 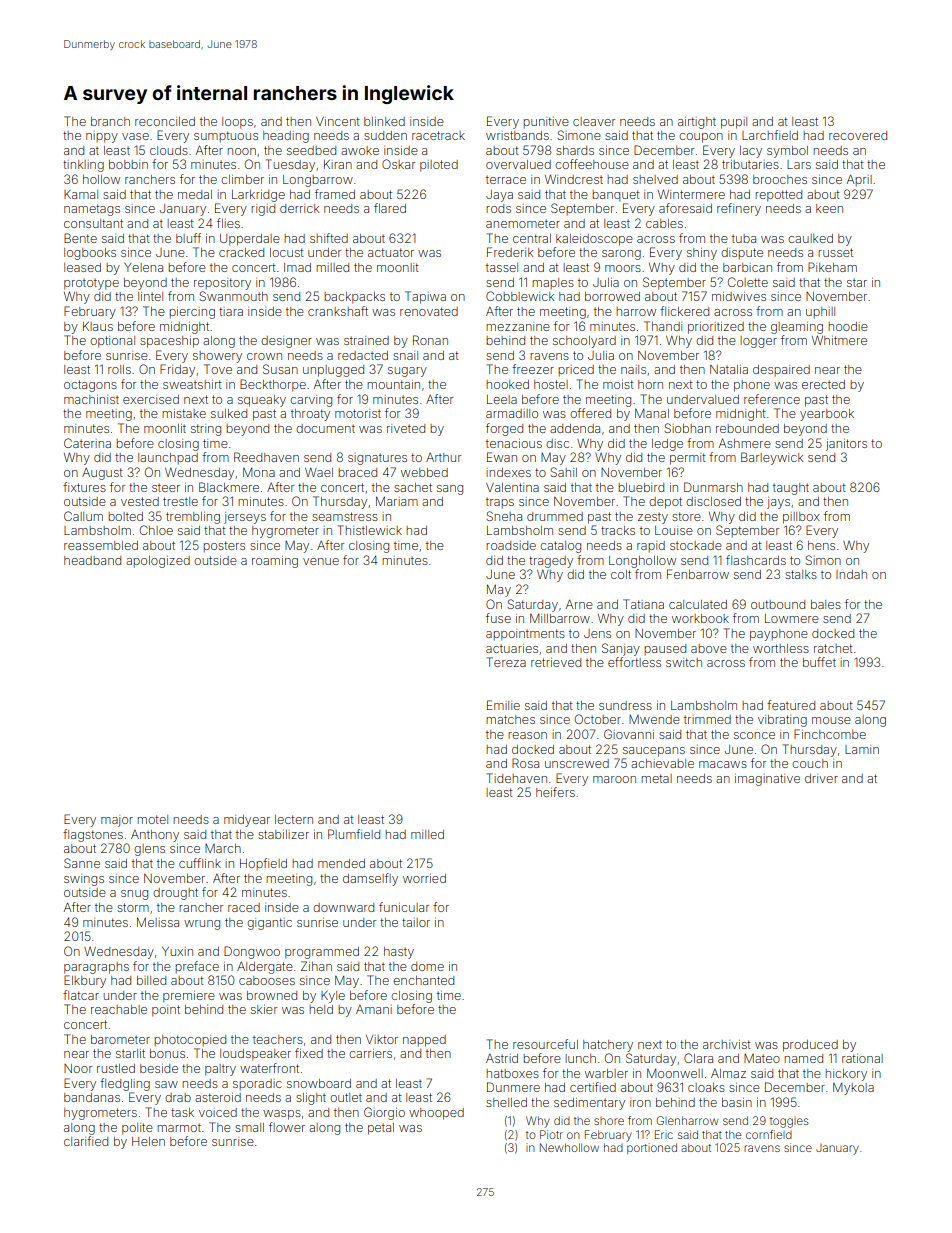 I want to click on renovated, so click(x=429, y=311).
